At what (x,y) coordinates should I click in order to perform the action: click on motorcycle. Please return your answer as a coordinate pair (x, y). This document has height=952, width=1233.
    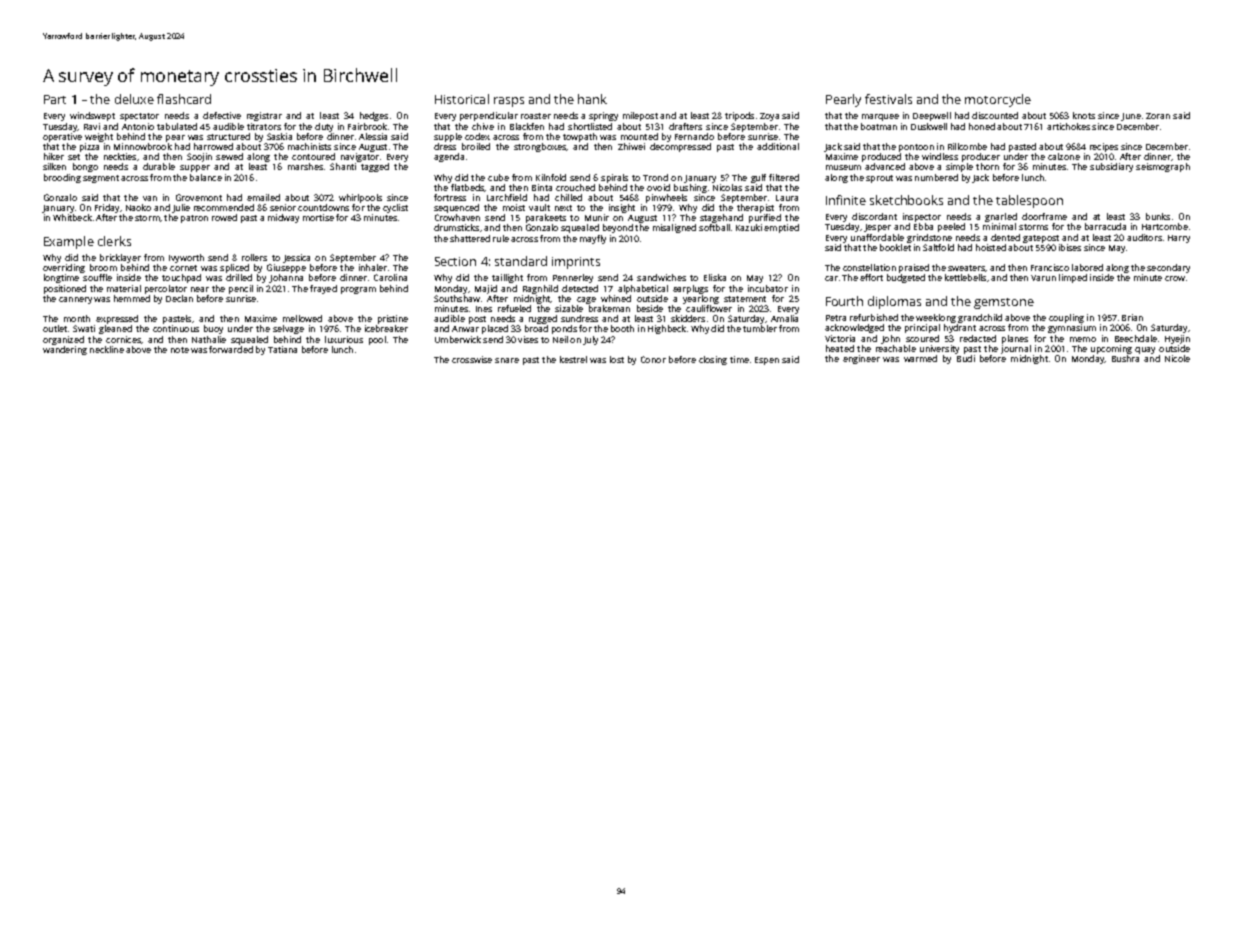
    Looking at the image, I should click on (998, 100).
